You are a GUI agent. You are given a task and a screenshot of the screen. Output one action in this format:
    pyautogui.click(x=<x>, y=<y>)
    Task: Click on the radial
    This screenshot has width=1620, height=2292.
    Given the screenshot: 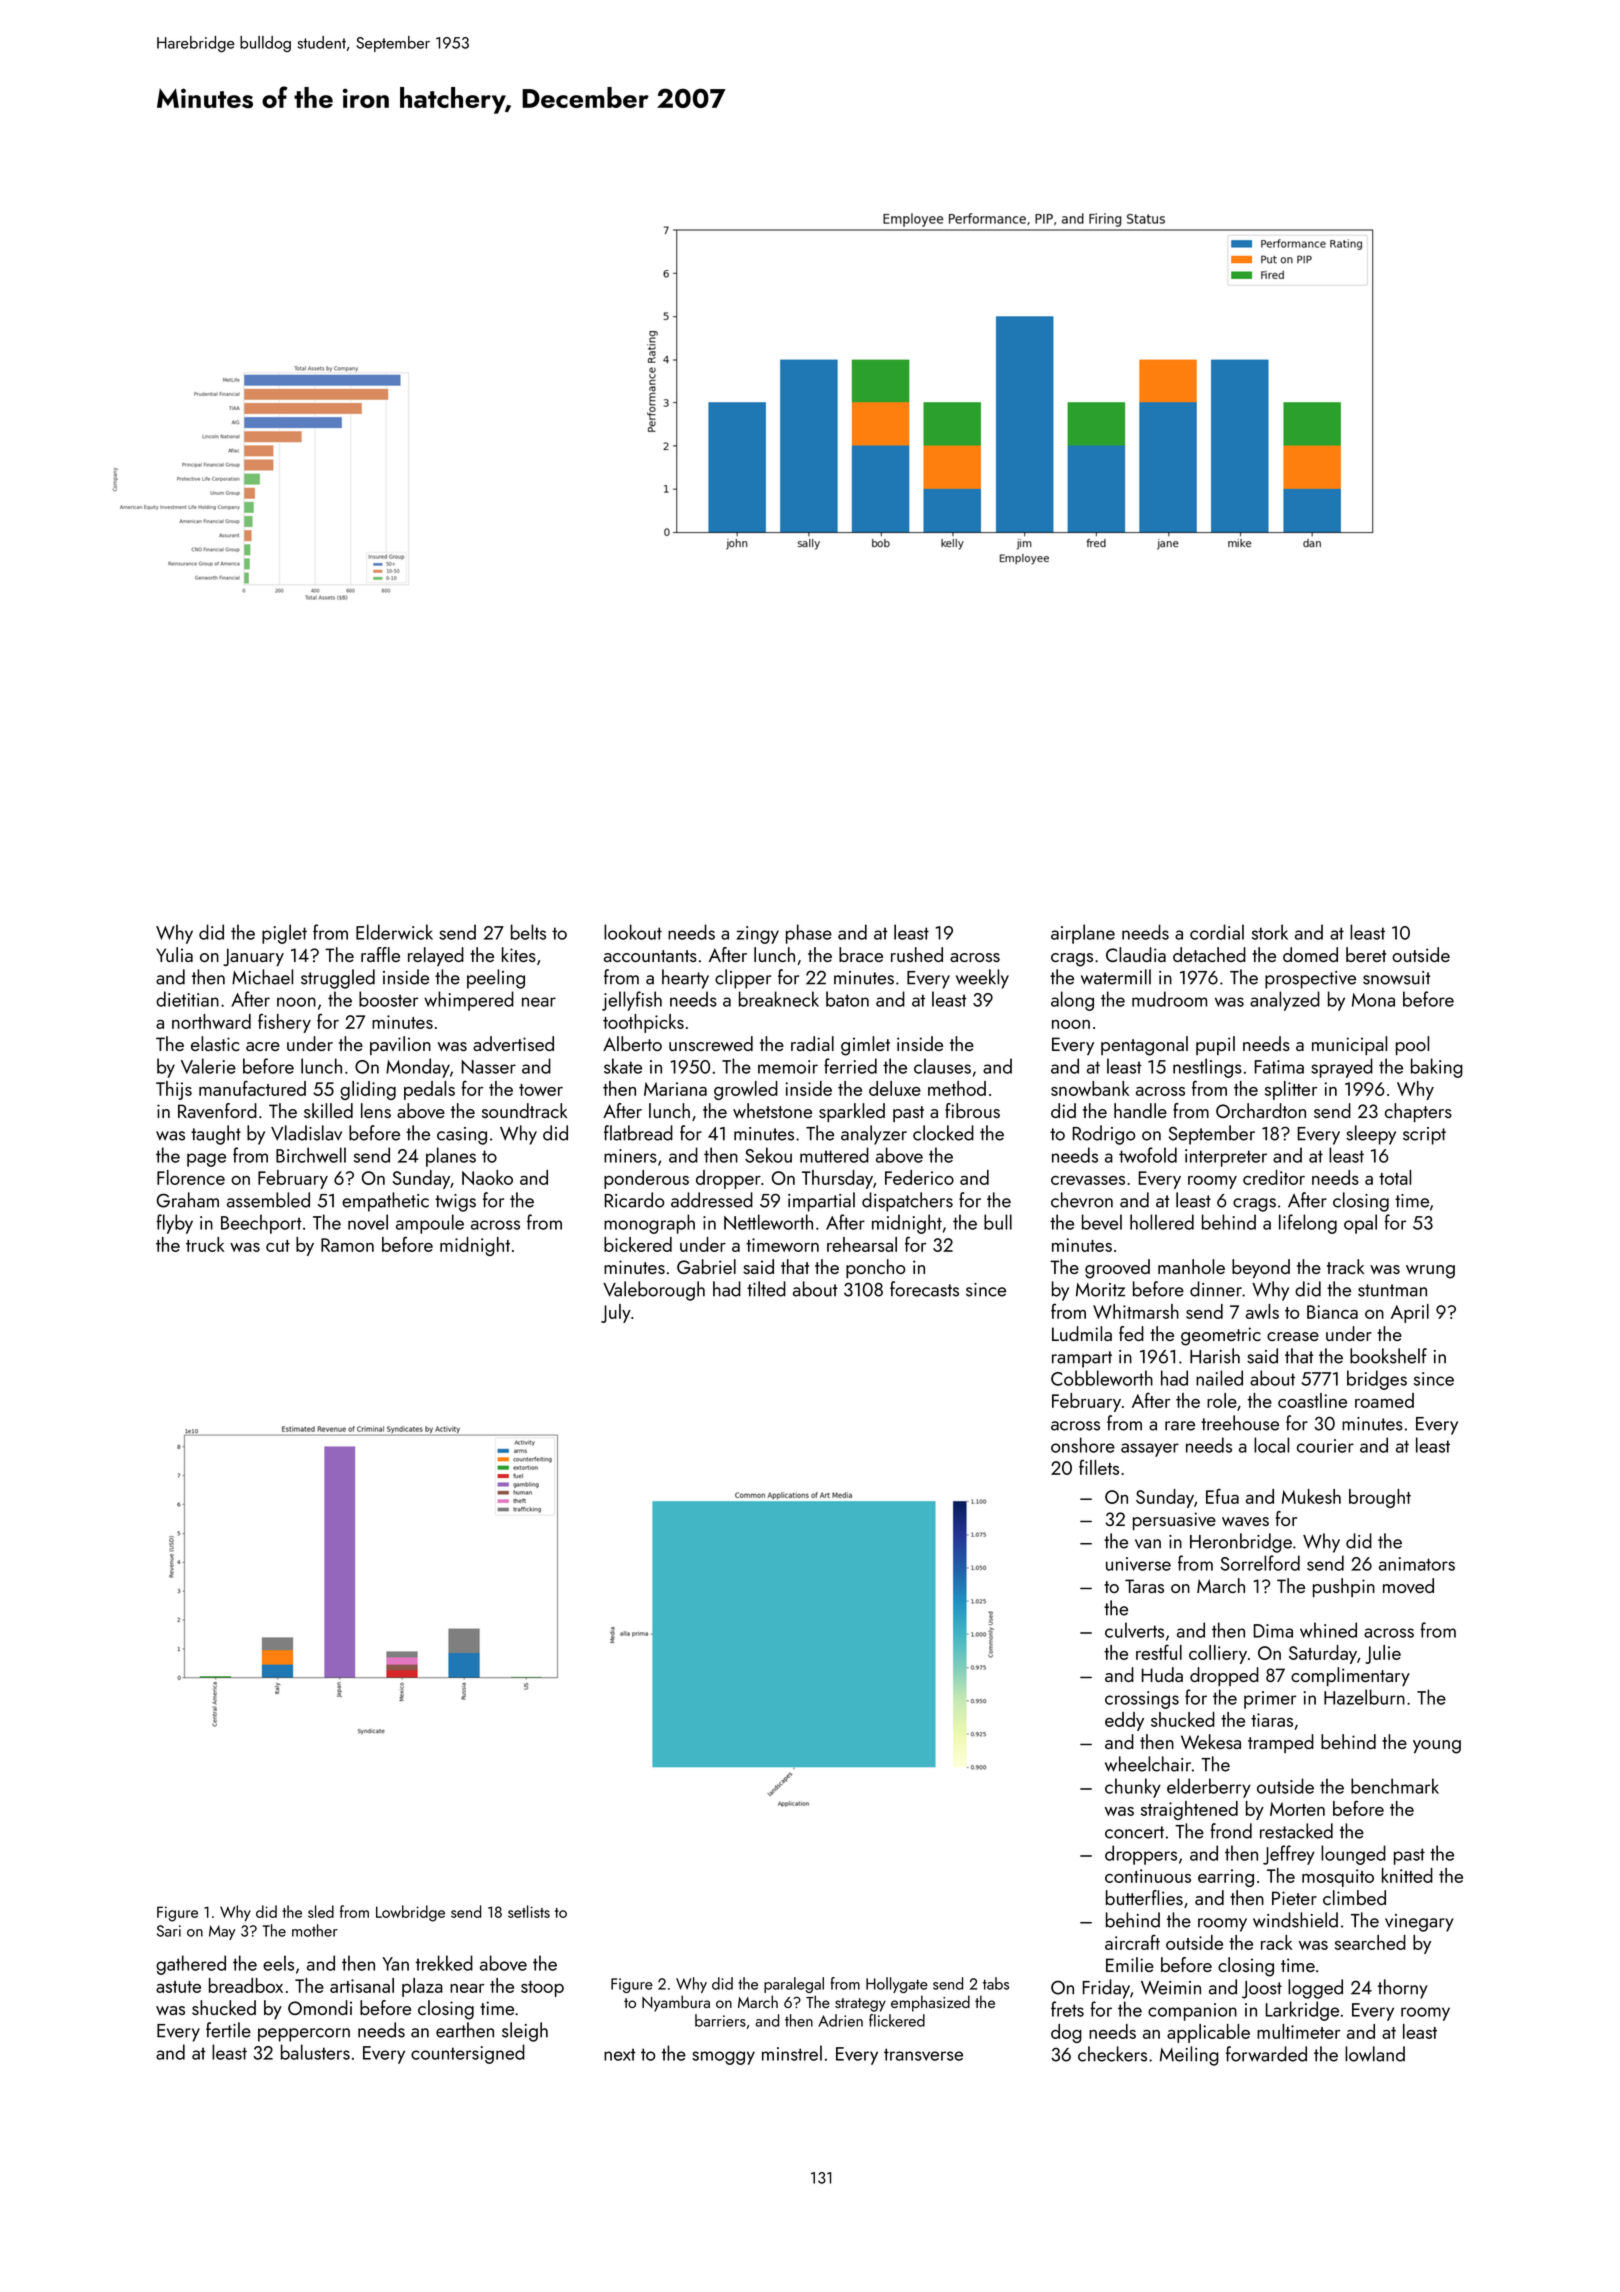 What is the action you would take?
    pyautogui.click(x=812, y=1043)
